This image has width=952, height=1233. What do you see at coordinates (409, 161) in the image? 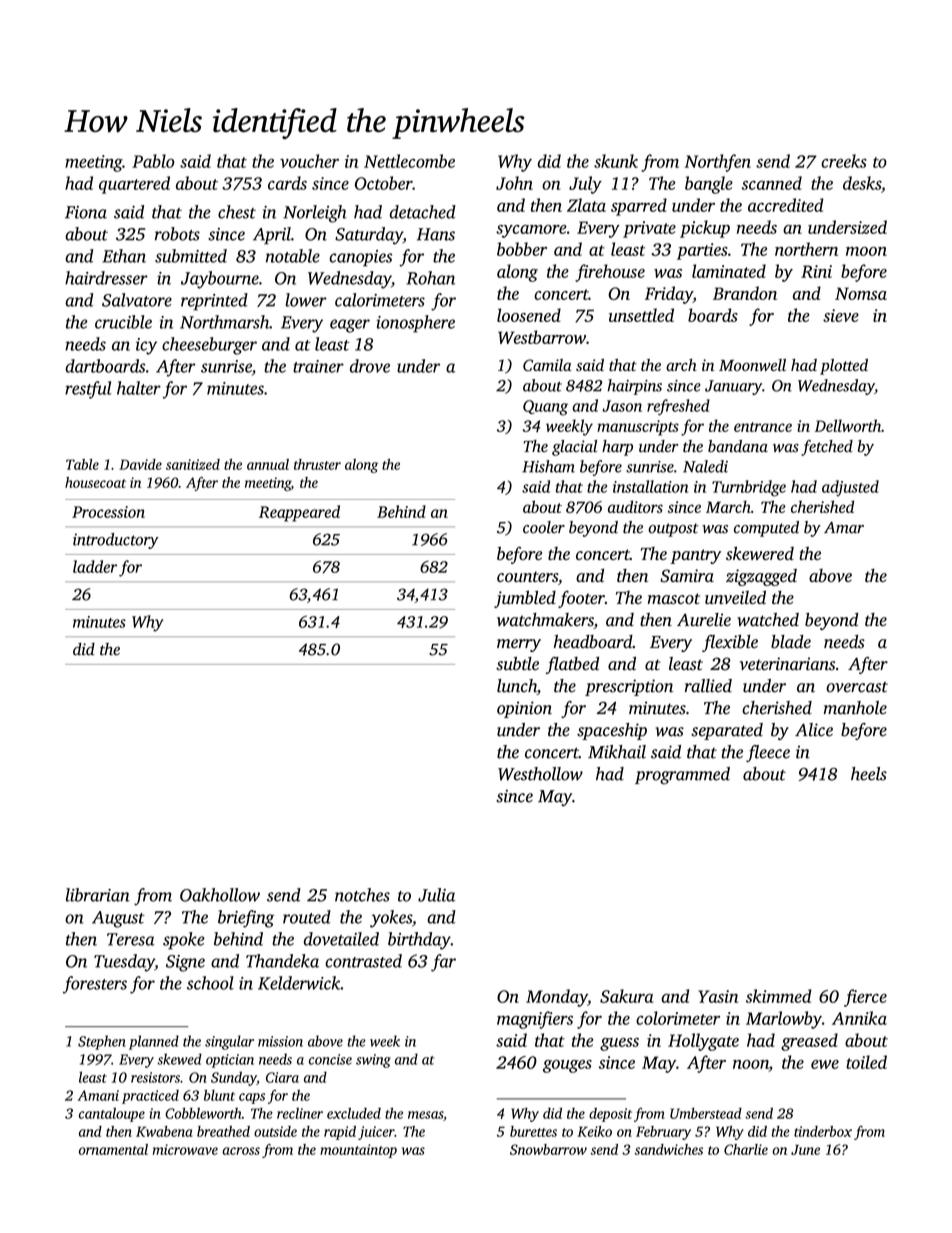
I see `Nettlecombe` at bounding box center [409, 161].
